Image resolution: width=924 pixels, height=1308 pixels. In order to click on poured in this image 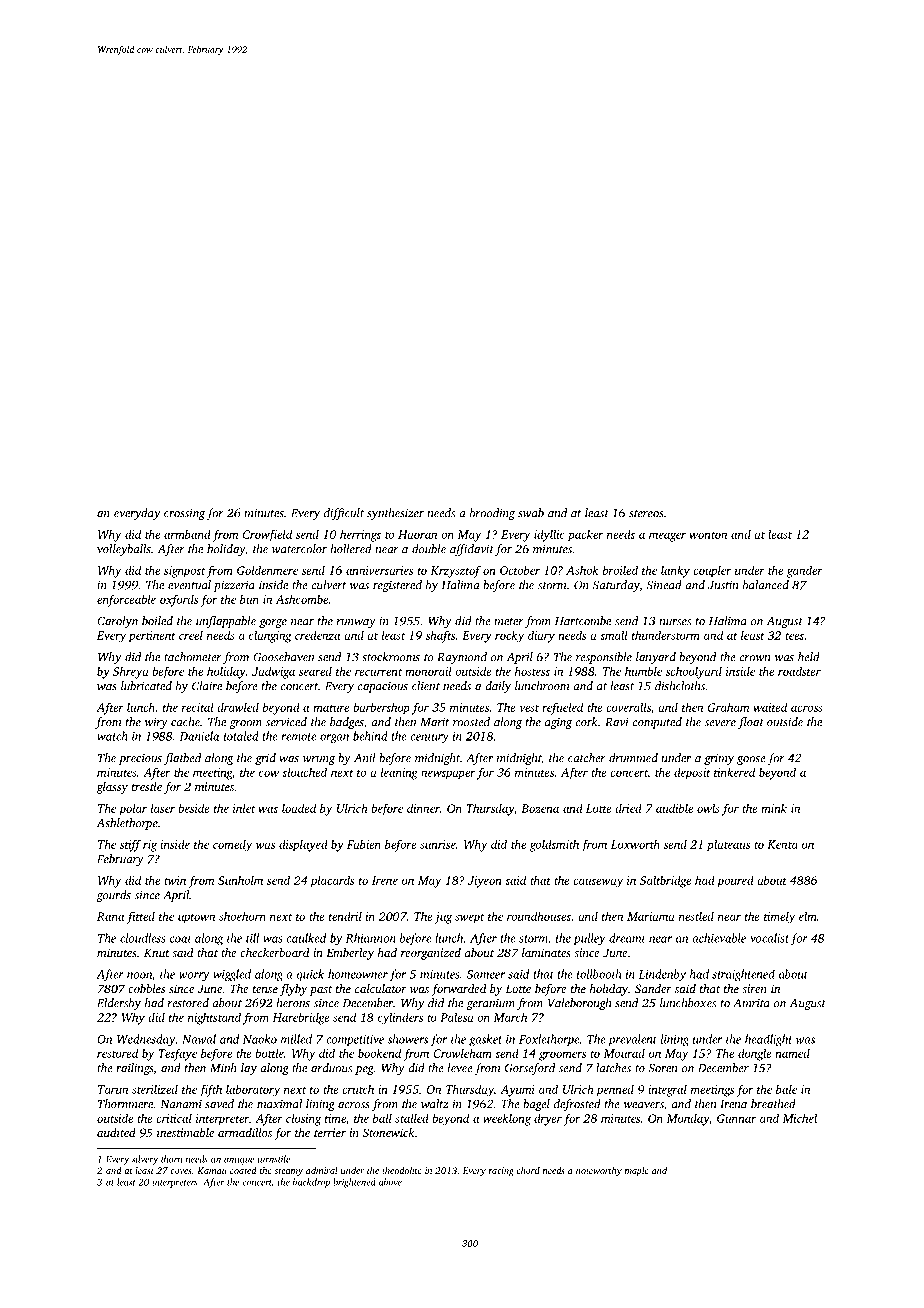, I will do `click(735, 881)`.
